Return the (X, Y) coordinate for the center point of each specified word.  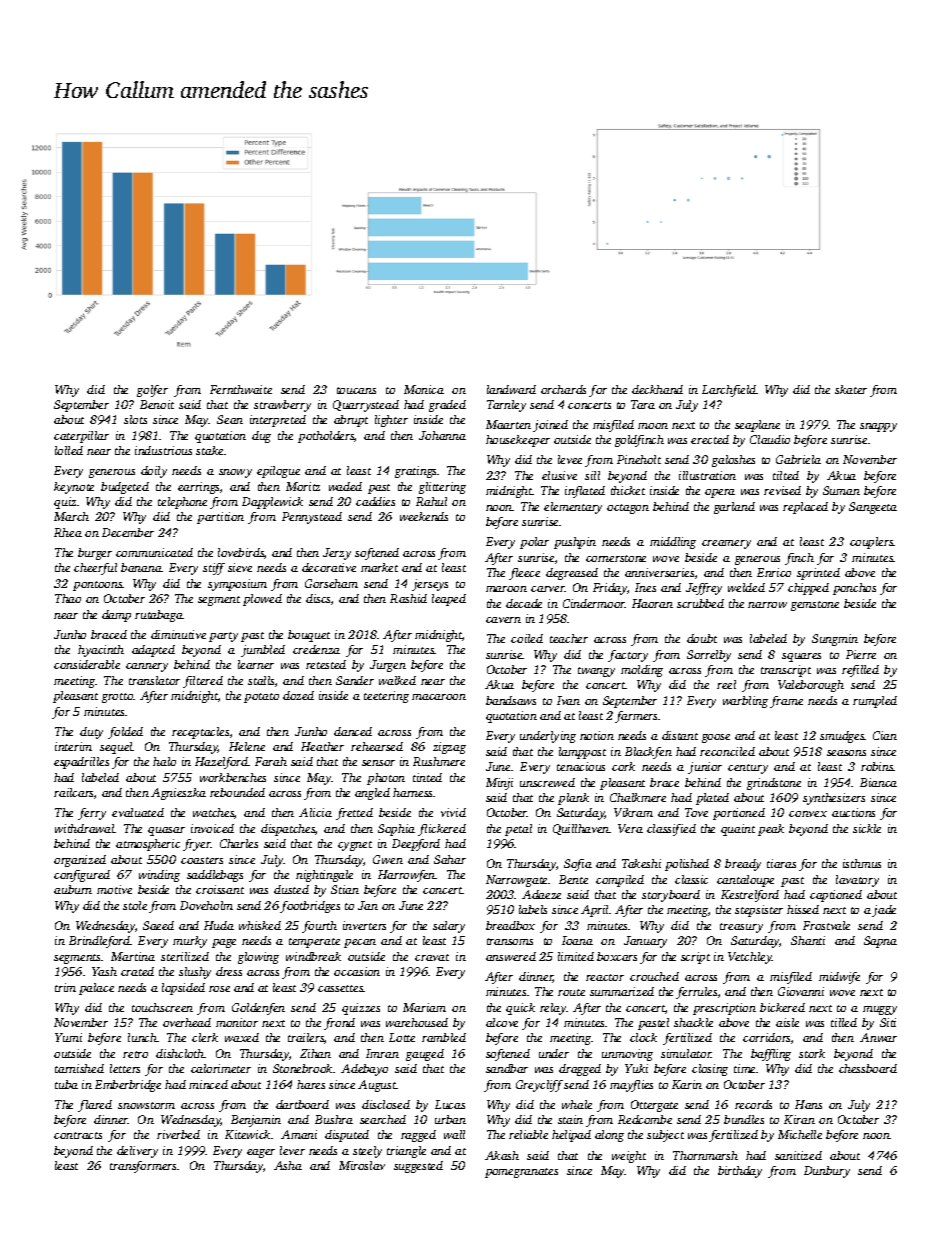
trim (65, 987)
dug (261, 437)
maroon (506, 589)
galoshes (733, 461)
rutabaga (159, 616)
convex (808, 814)
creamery (726, 544)
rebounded (237, 792)
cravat (432, 957)
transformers (143, 1167)
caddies (375, 501)
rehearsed (377, 746)
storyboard (671, 896)
